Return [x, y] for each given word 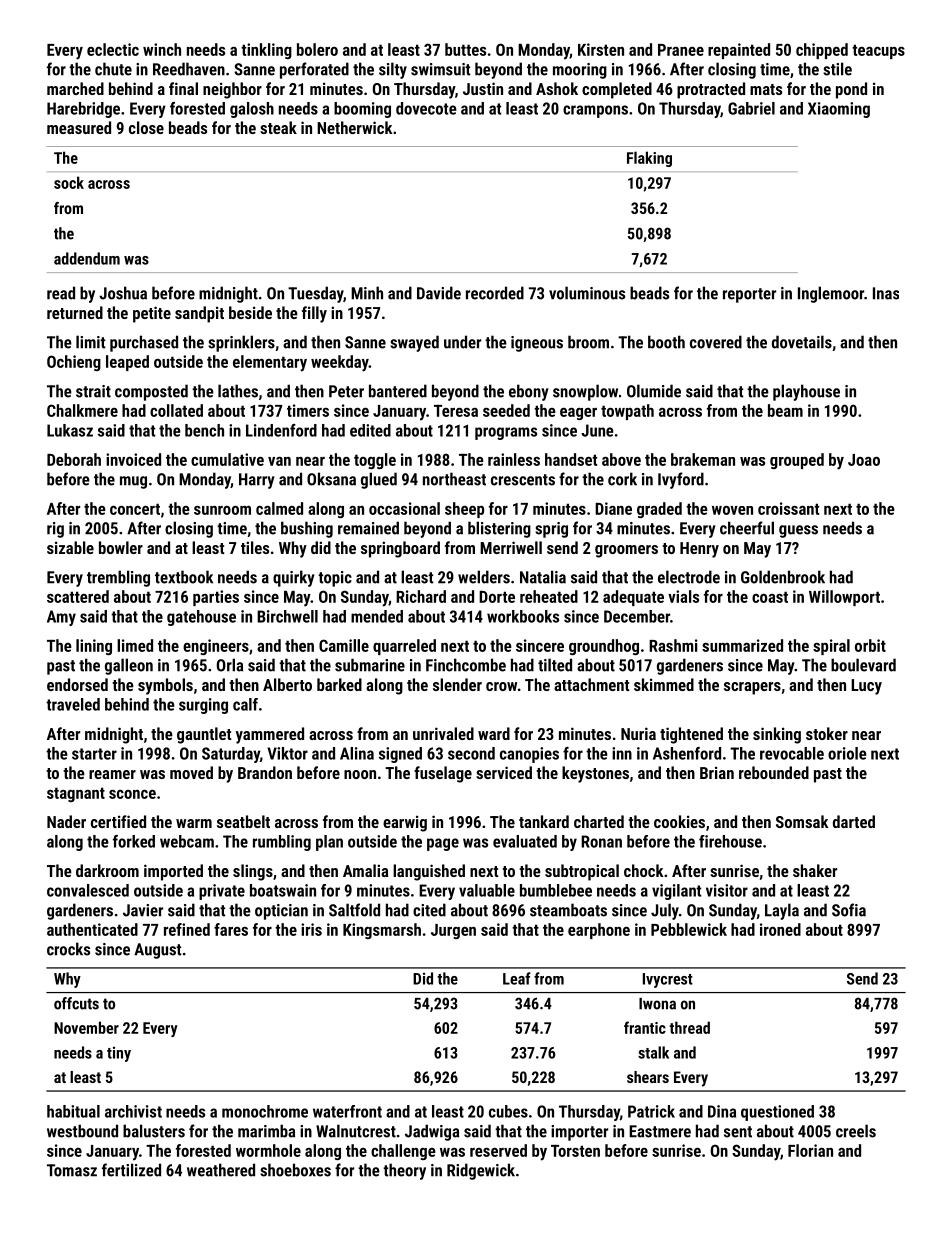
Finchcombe [466, 665]
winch [162, 49]
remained [368, 528]
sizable [70, 547]
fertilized [131, 1170]
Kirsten [601, 49]
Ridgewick [481, 1171]
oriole [847, 753]
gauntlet [204, 735]
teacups [878, 51]
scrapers [752, 688]
